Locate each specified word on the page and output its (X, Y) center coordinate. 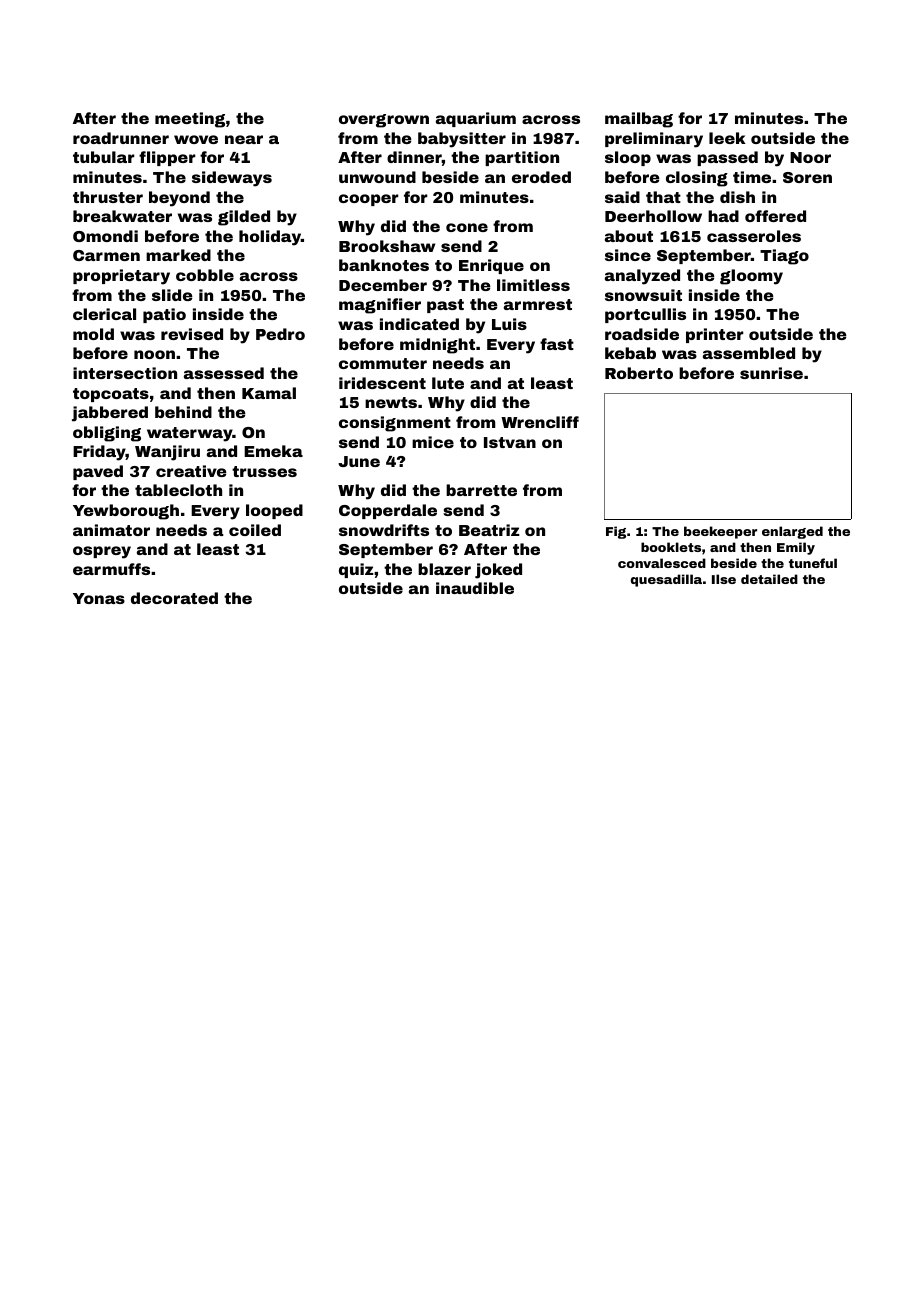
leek (727, 138)
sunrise (771, 373)
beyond (179, 199)
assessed (224, 373)
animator (111, 530)
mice (433, 442)
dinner (414, 157)
